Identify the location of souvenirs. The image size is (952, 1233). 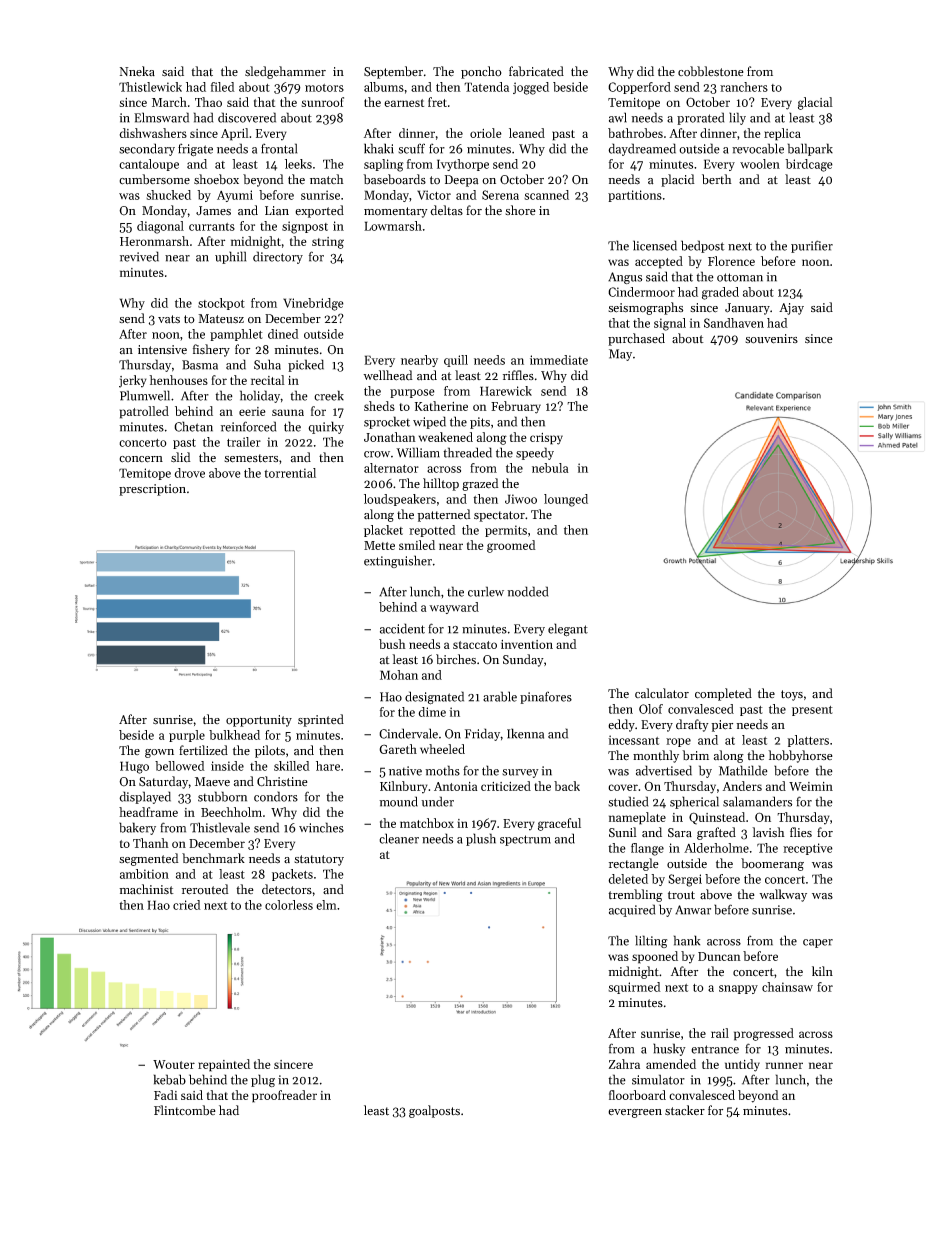
(771, 339).
